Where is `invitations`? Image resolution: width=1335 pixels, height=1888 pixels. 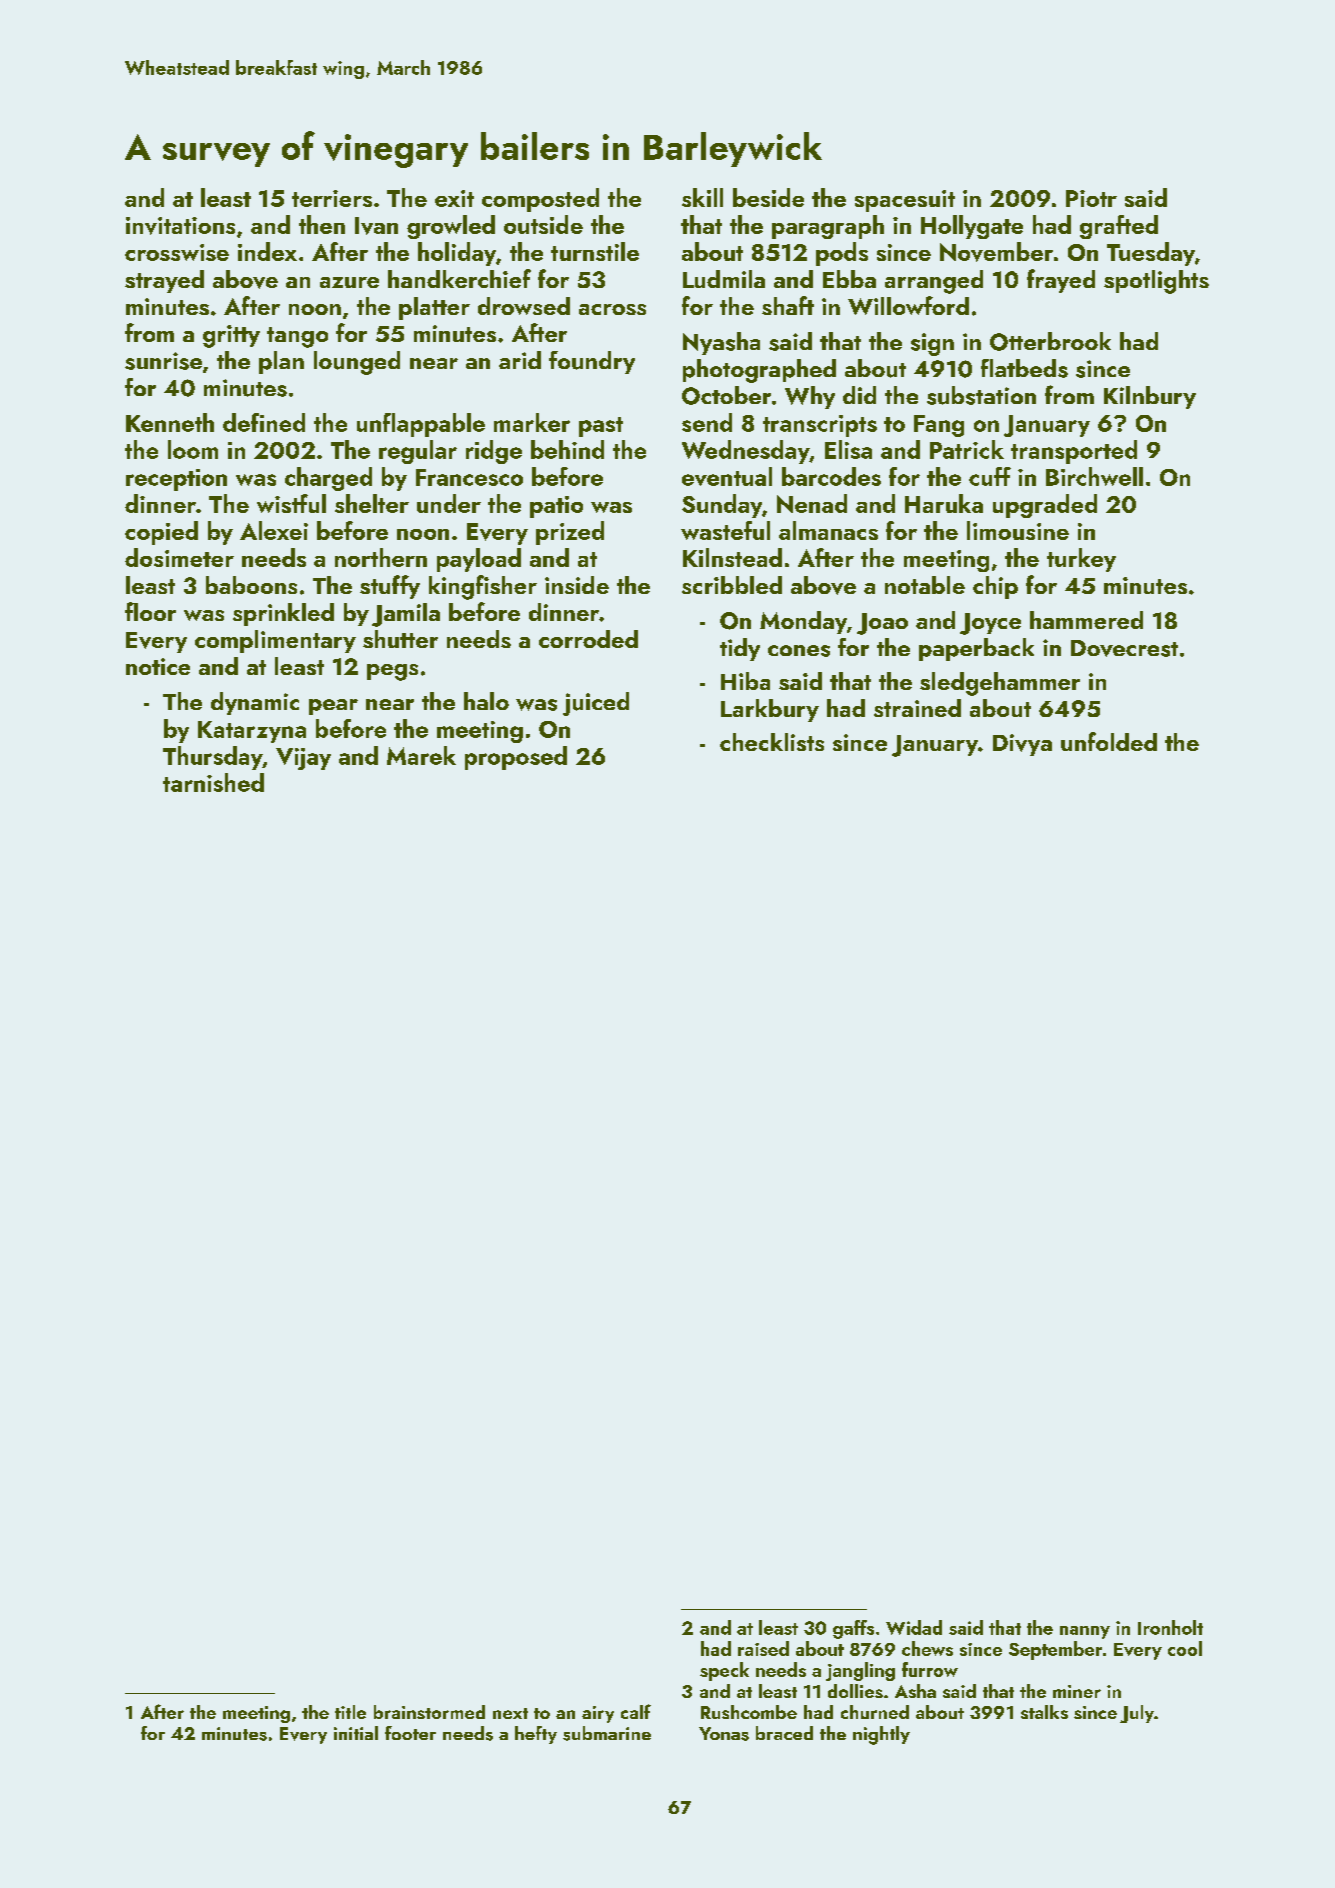
invitations is located at coordinates (180, 226).
